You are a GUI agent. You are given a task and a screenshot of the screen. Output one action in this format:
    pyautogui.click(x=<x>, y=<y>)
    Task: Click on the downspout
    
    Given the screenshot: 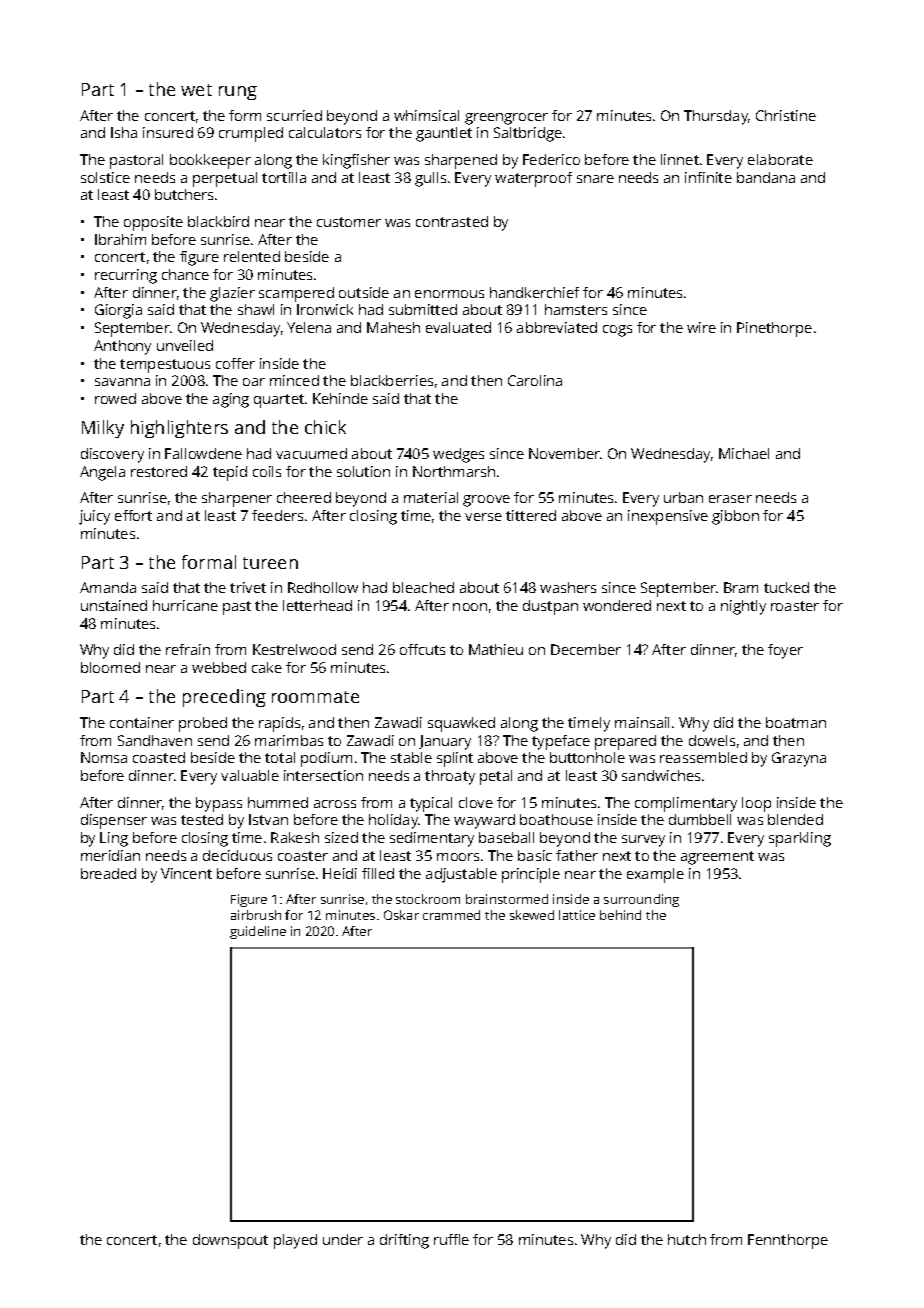 What is the action you would take?
    pyautogui.click(x=230, y=1241)
